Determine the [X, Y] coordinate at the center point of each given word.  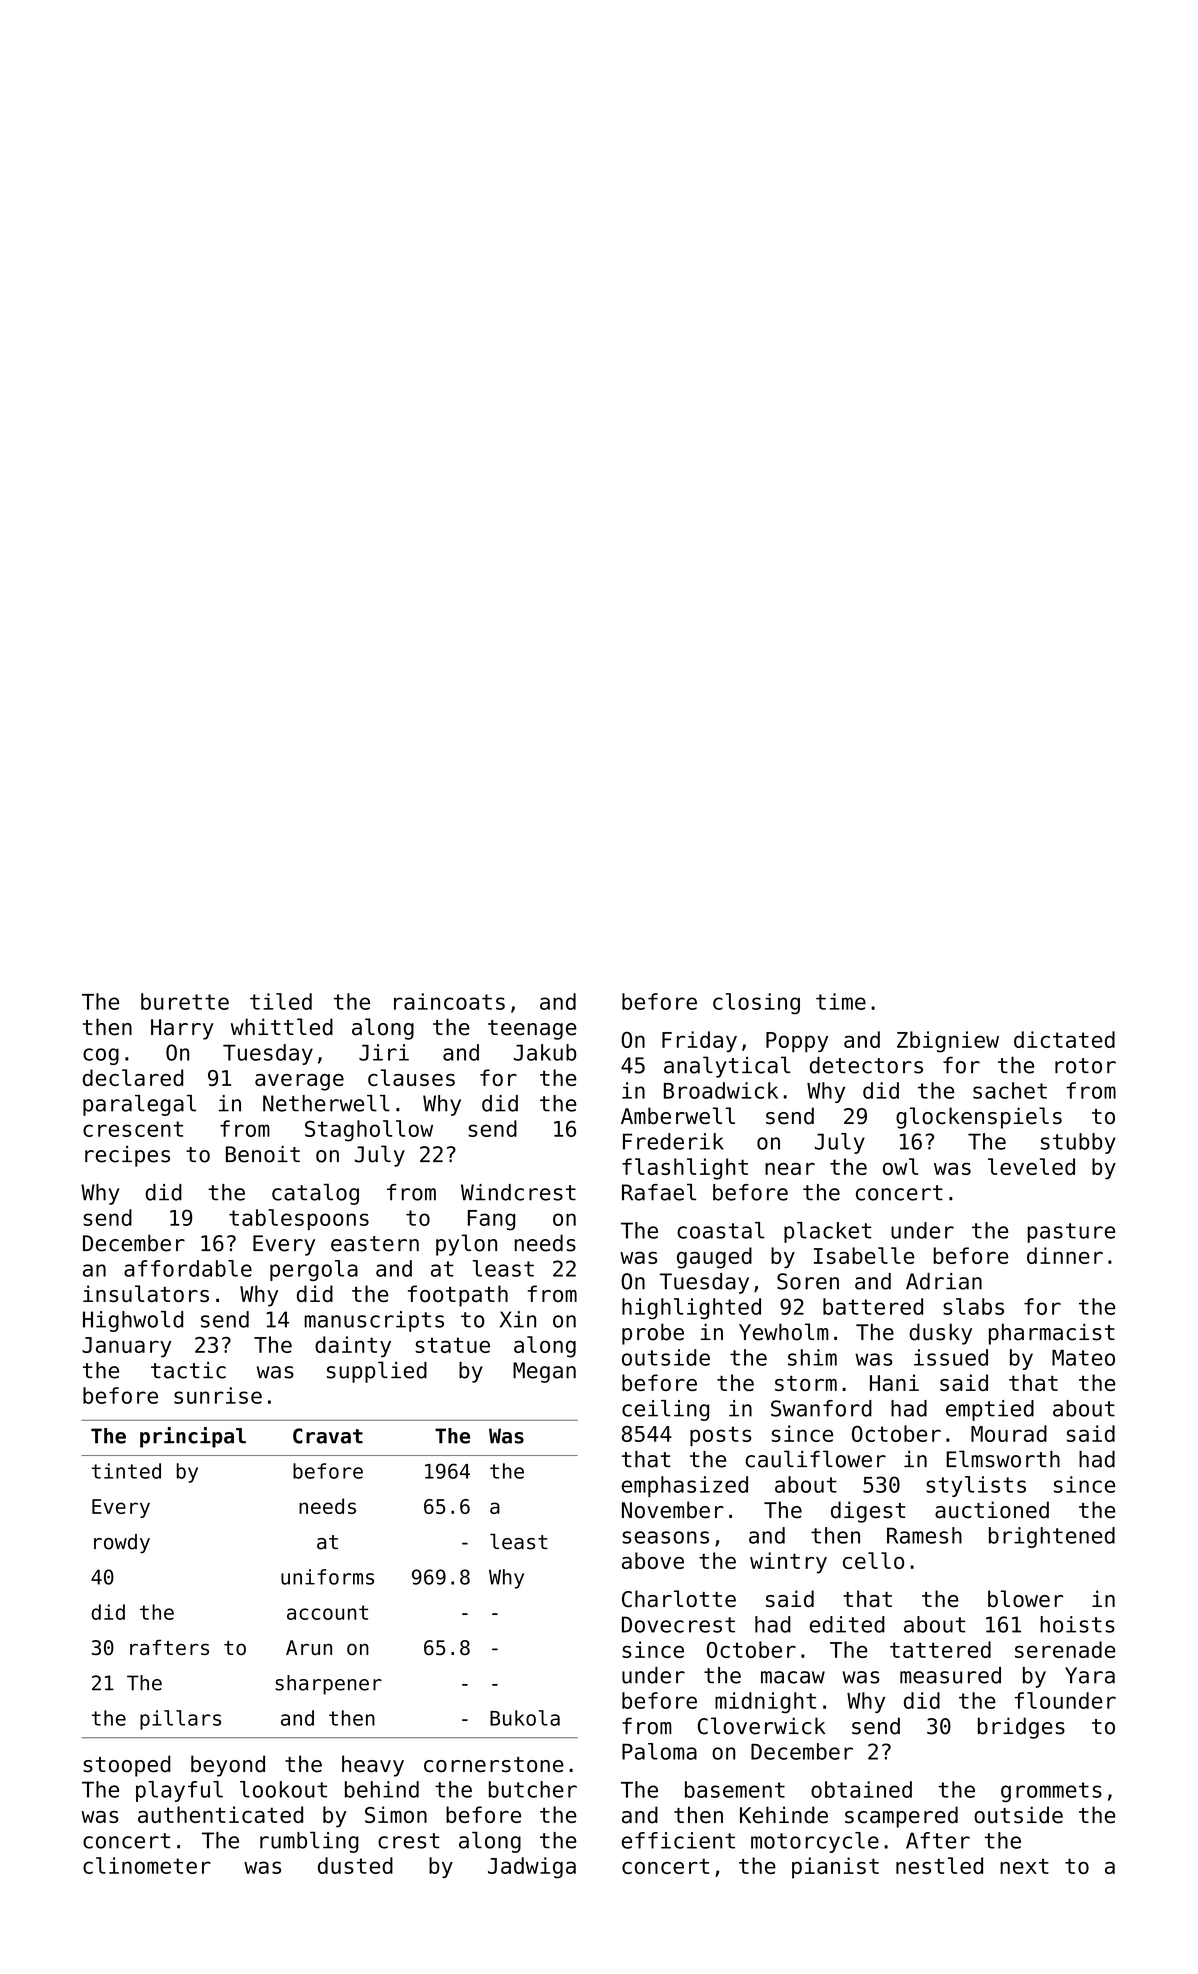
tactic [188, 1370]
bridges [1021, 1728]
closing [756, 1003]
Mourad [1009, 1433]
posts [720, 1436]
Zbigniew [948, 1042]
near [790, 1169]
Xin [518, 1319]
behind [382, 1789]
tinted [126, 1471]
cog [101, 1056]
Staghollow [369, 1131]
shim [812, 1357]
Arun [309, 1647]
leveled [1031, 1166]
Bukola [525, 1718]
